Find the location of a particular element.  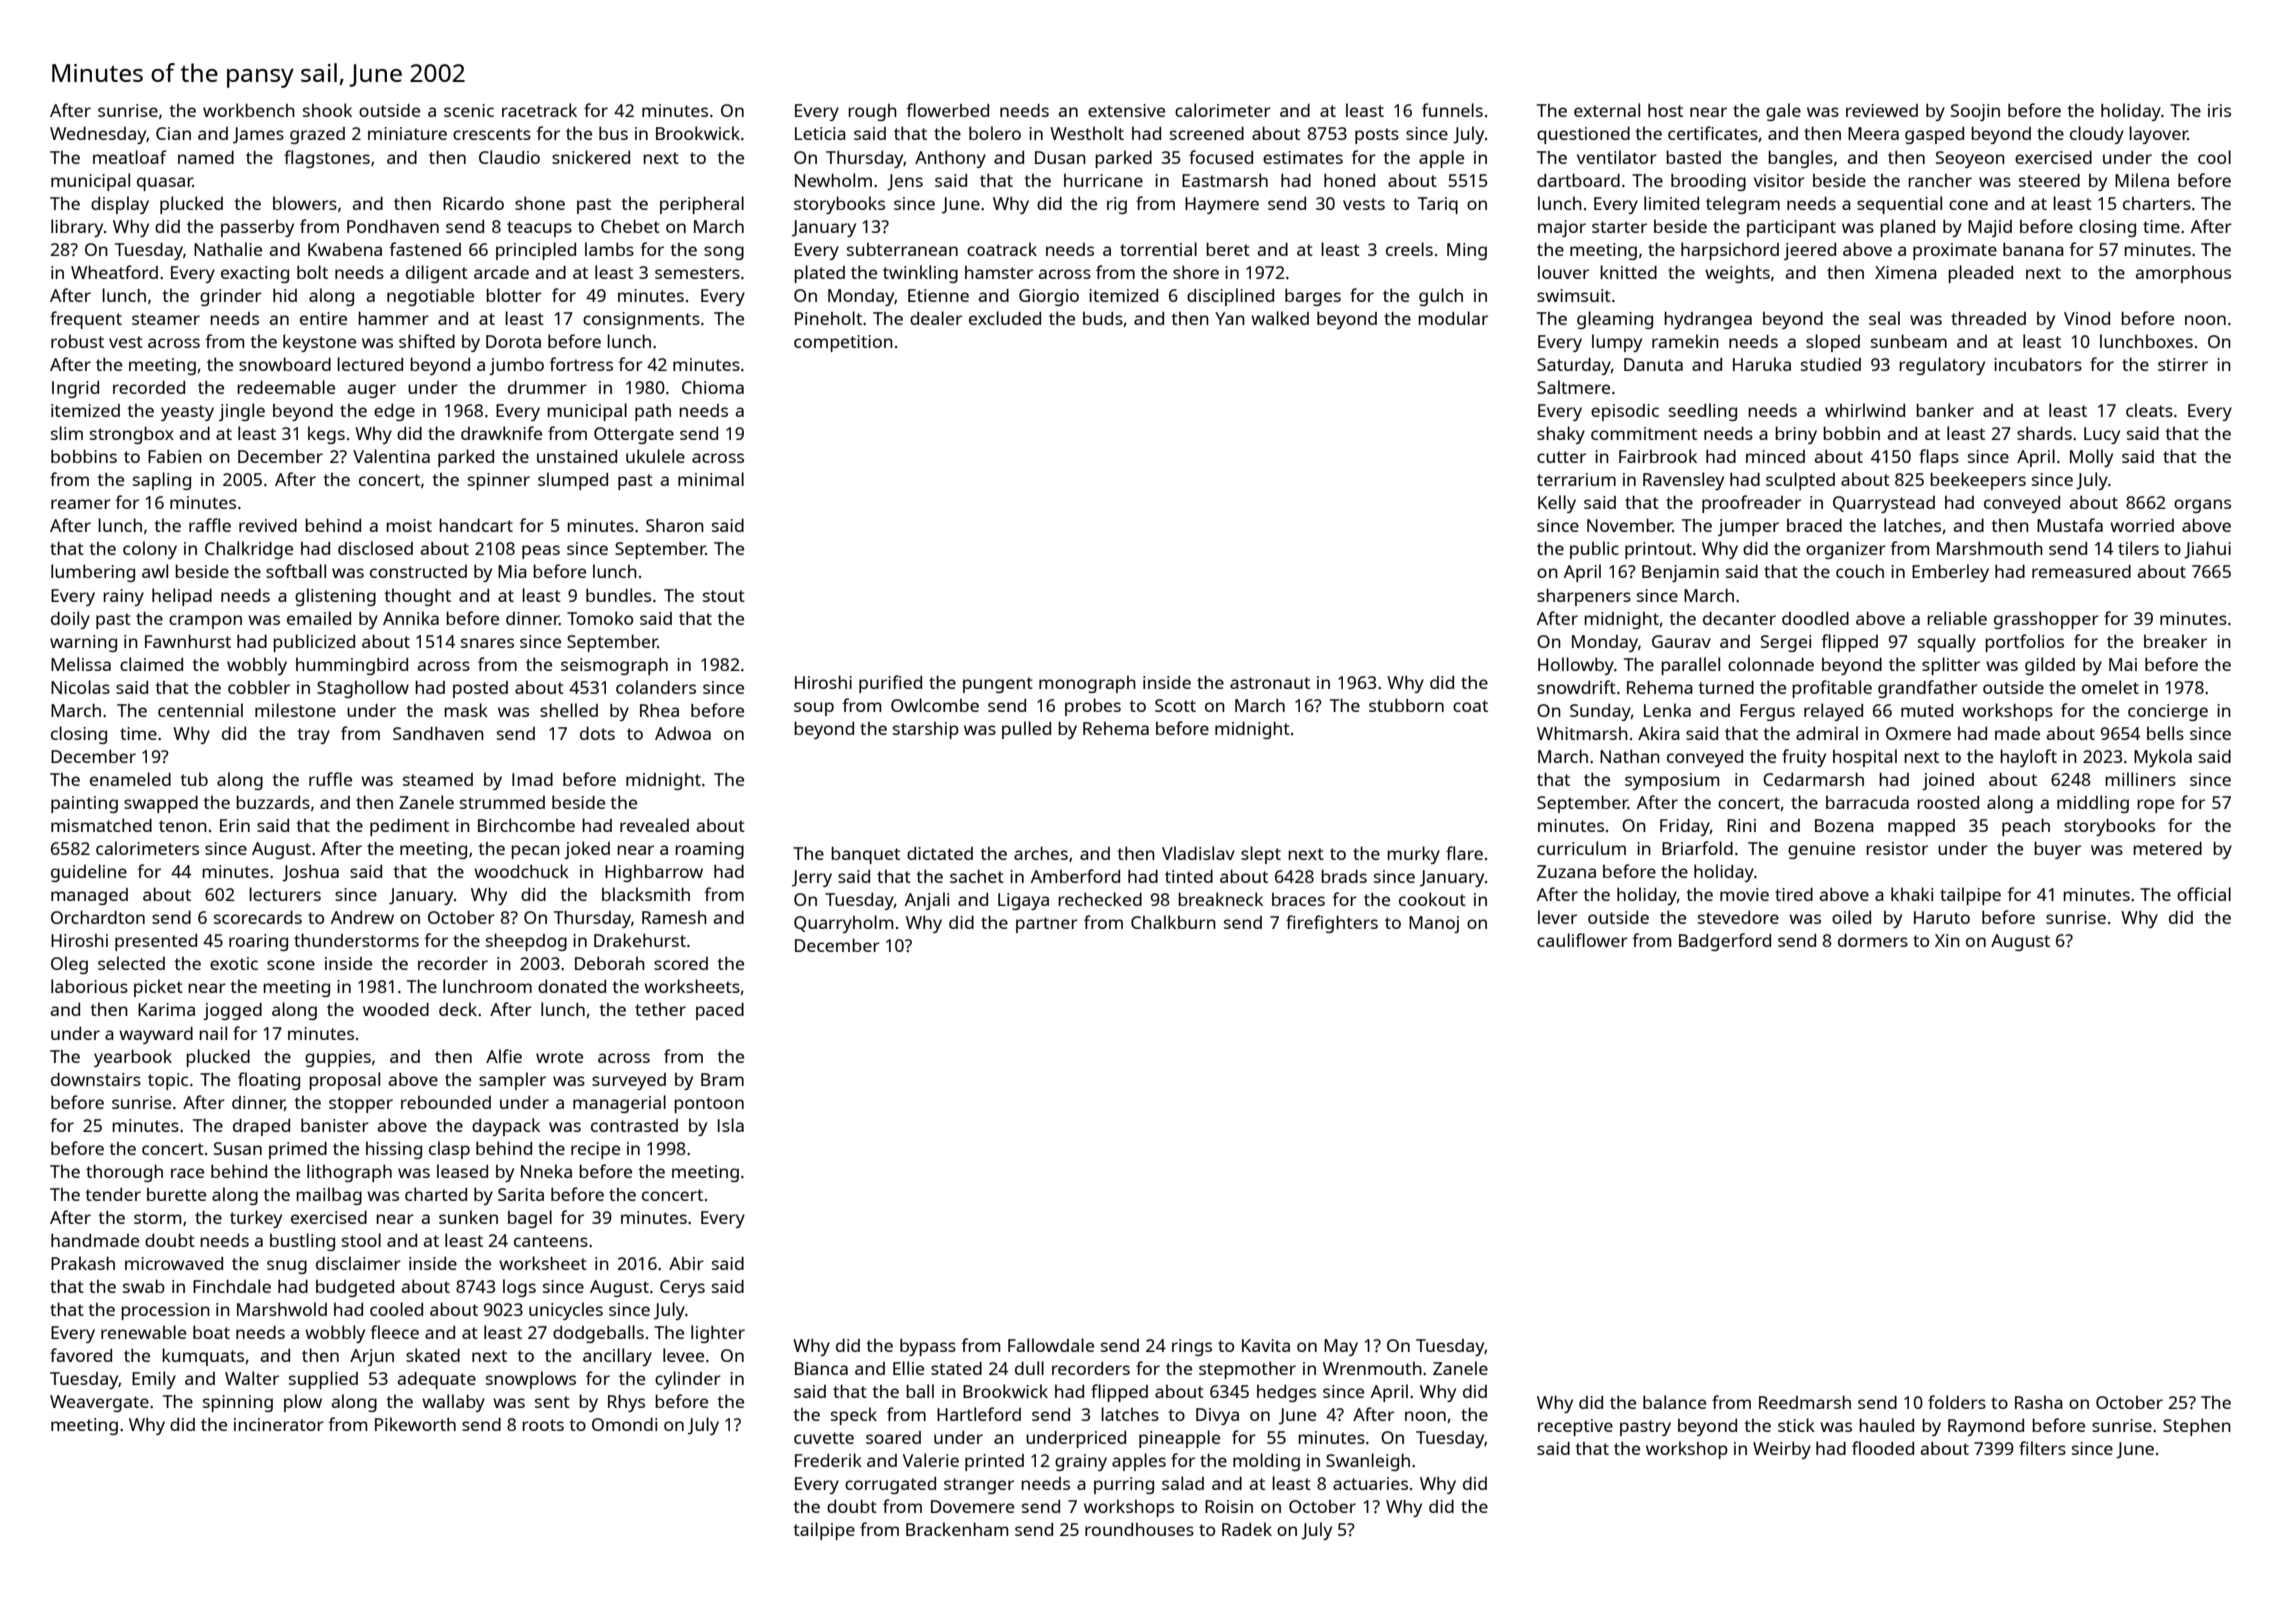

incinerator is located at coordinates (279, 1424).
